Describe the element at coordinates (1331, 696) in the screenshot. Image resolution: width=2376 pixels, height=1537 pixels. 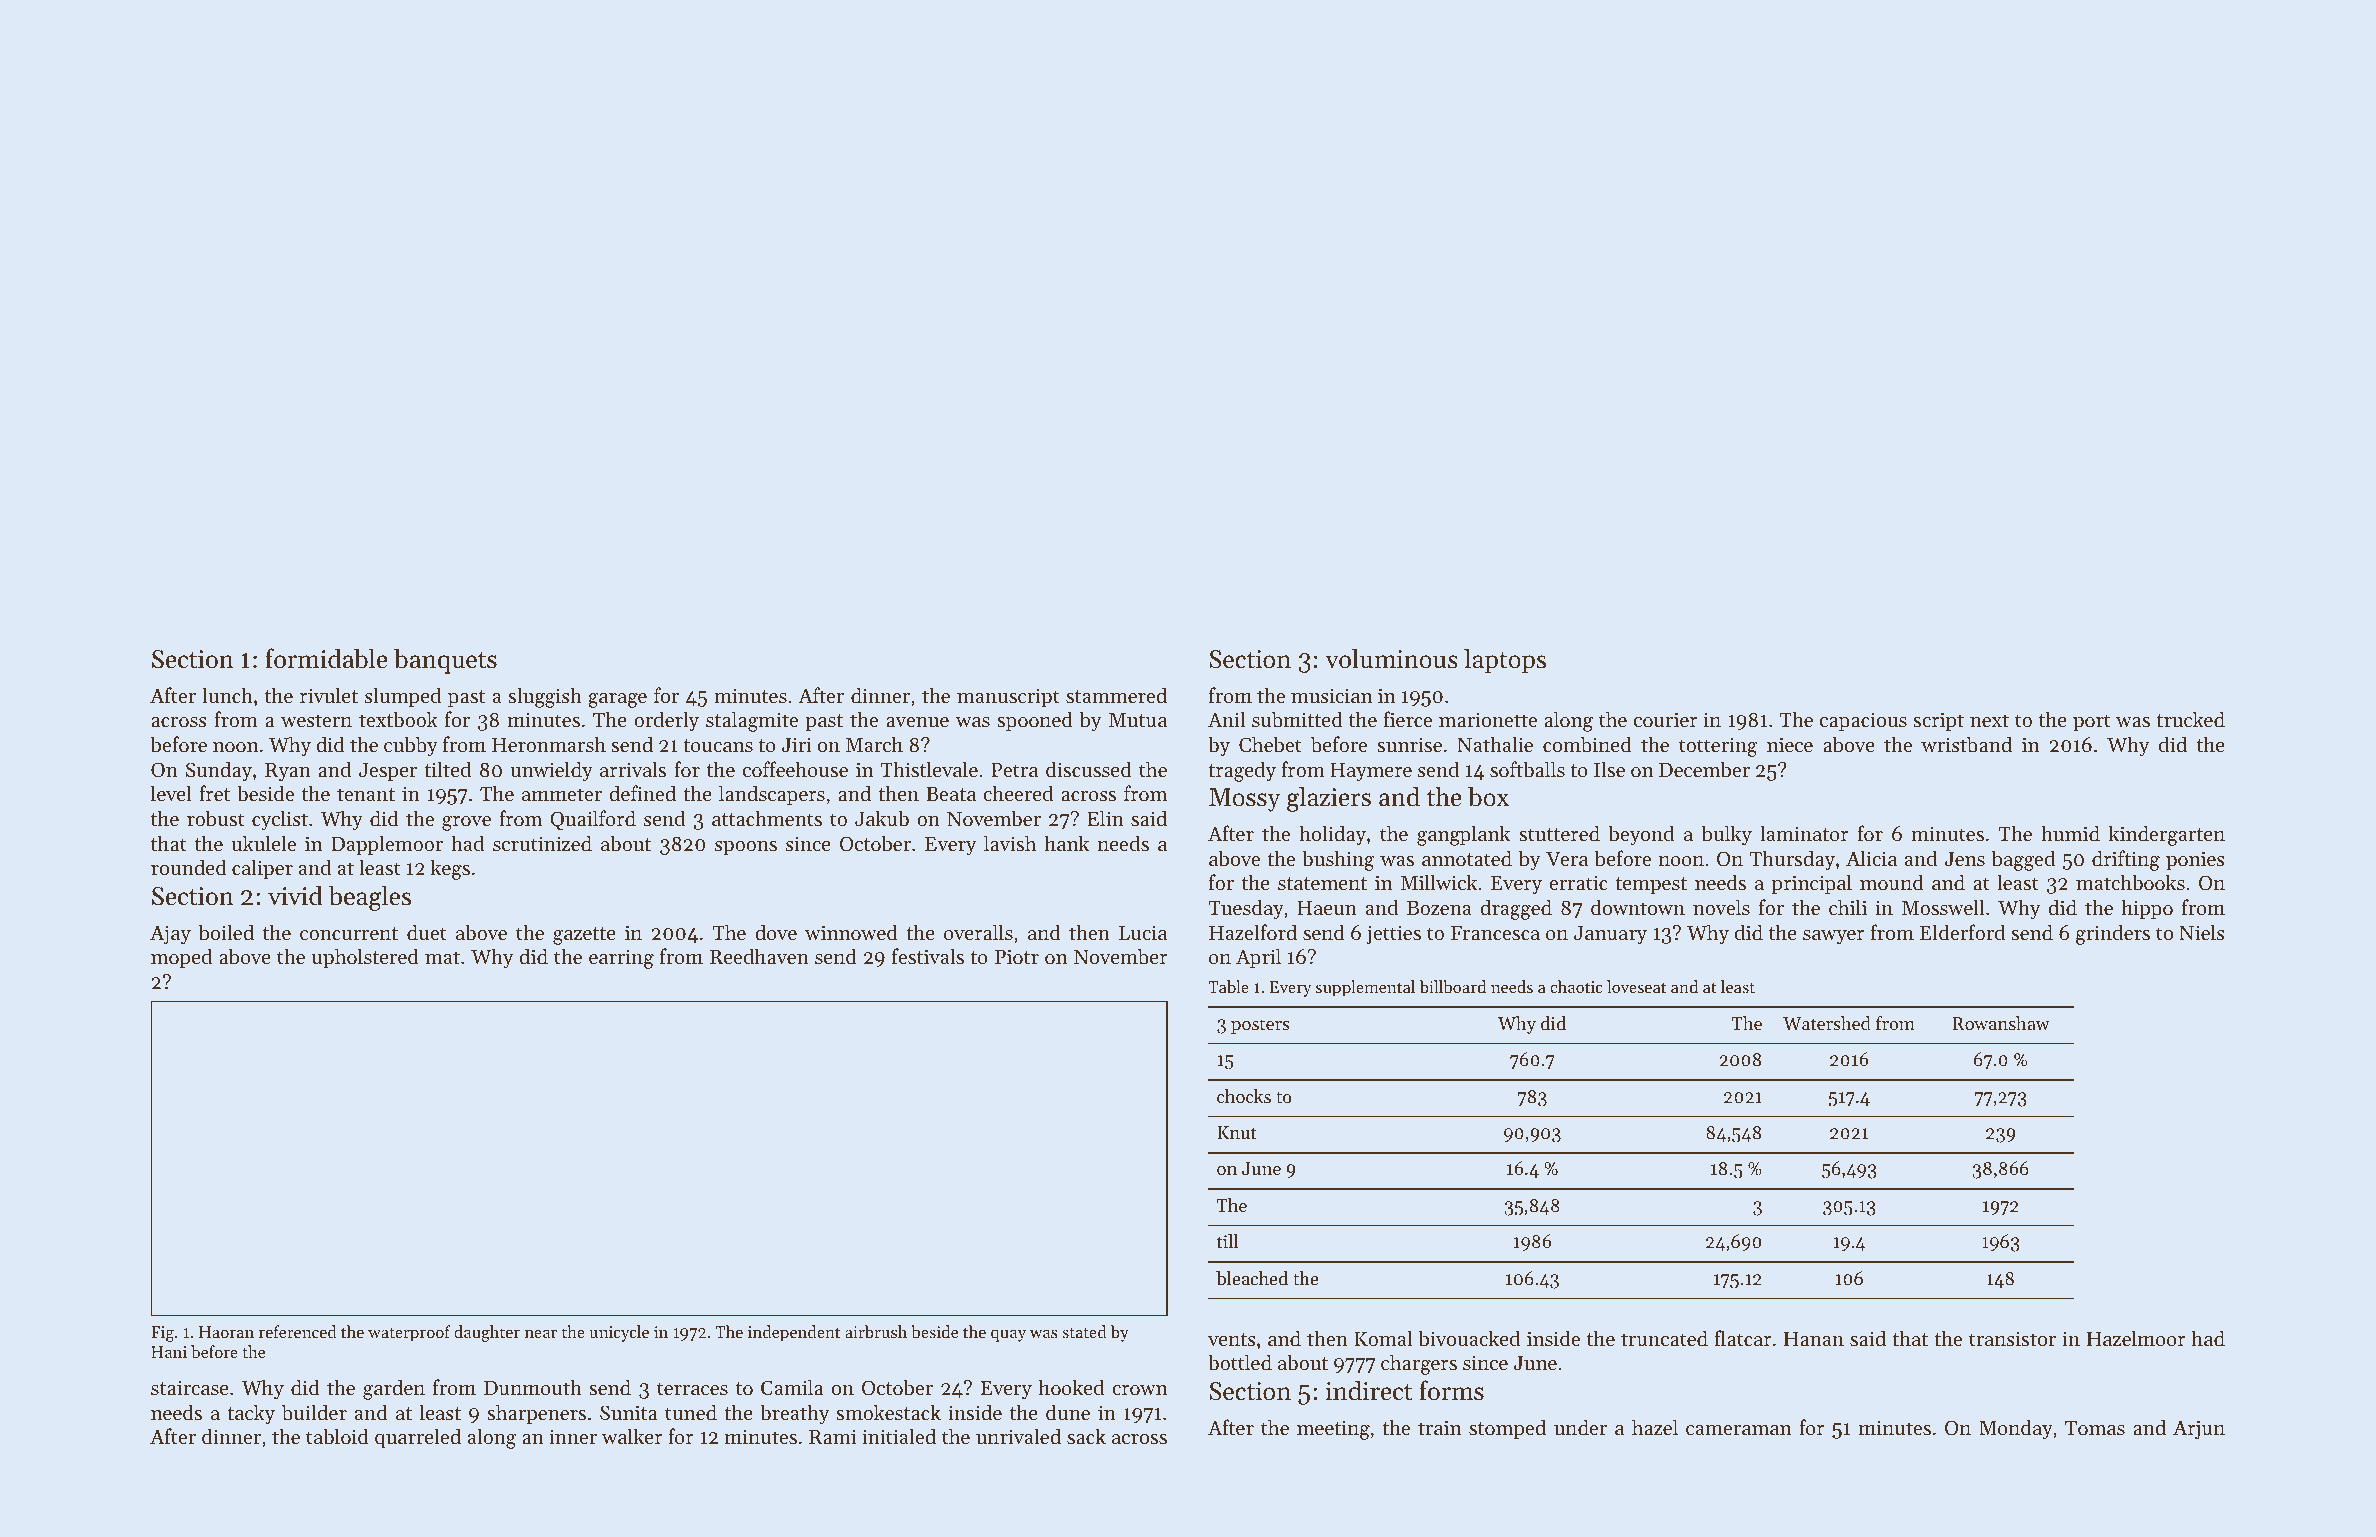
I see `musician` at that location.
